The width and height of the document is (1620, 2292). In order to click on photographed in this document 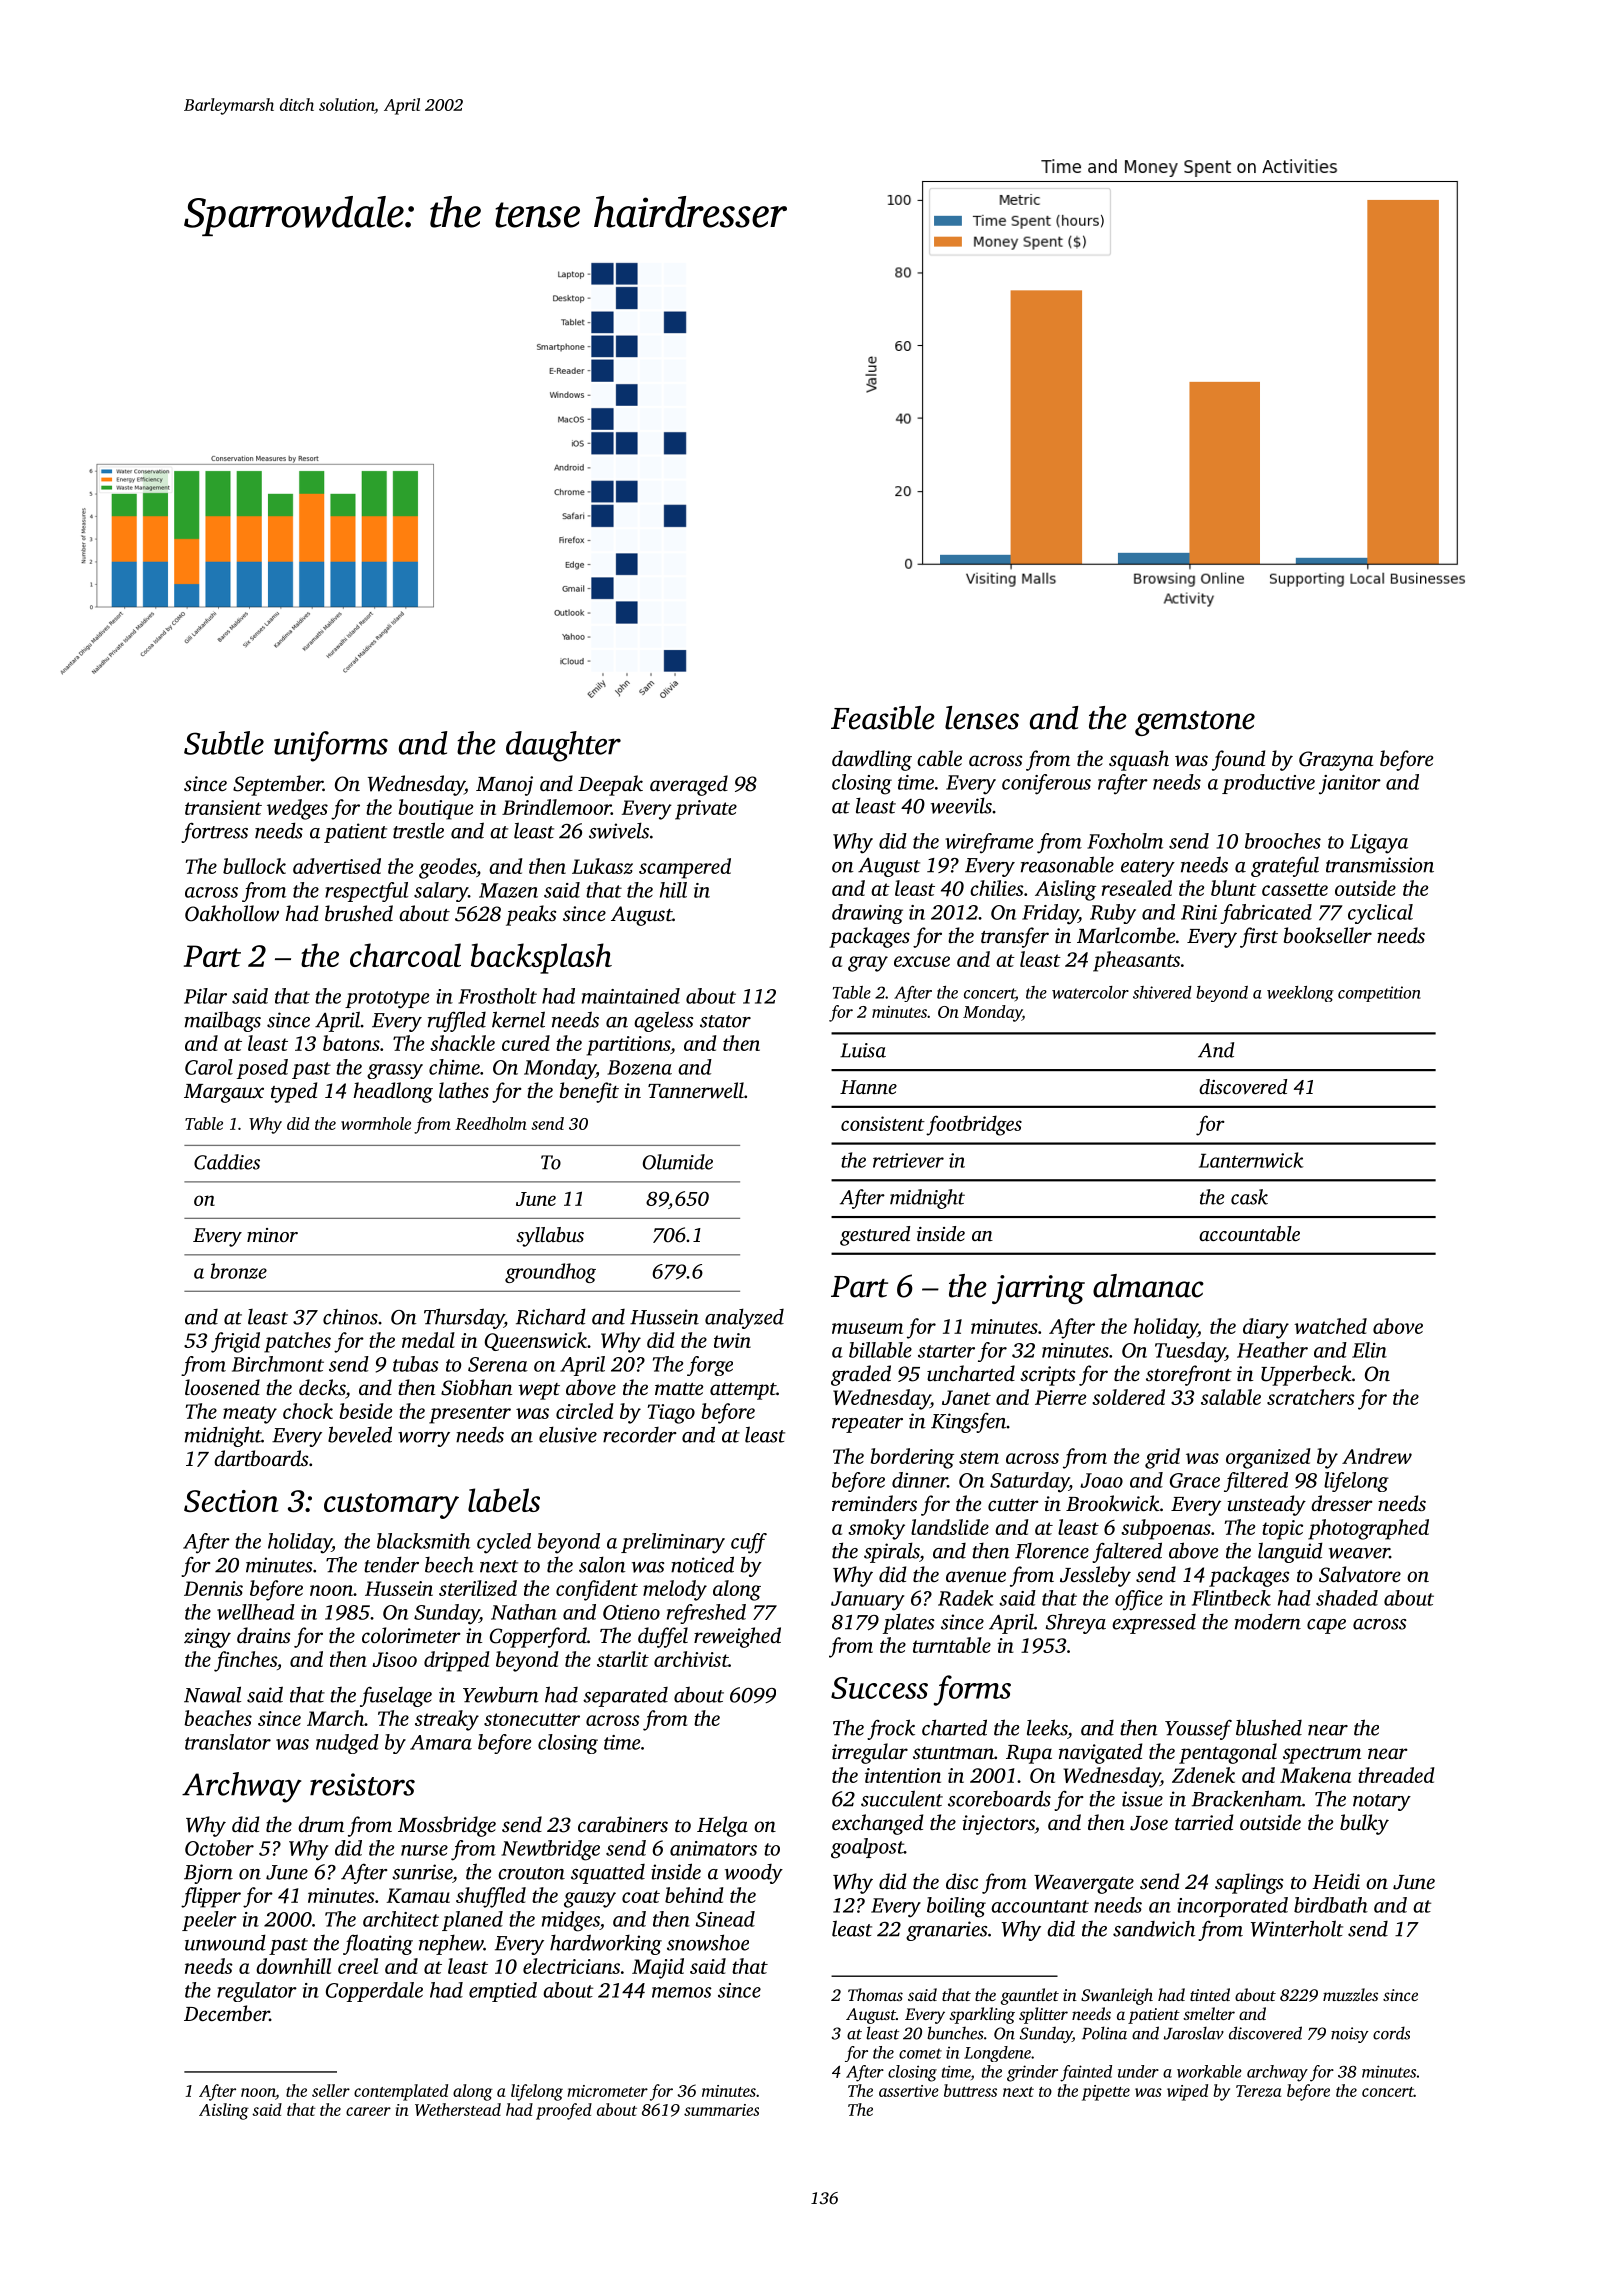, I will do `click(1368, 1529)`.
